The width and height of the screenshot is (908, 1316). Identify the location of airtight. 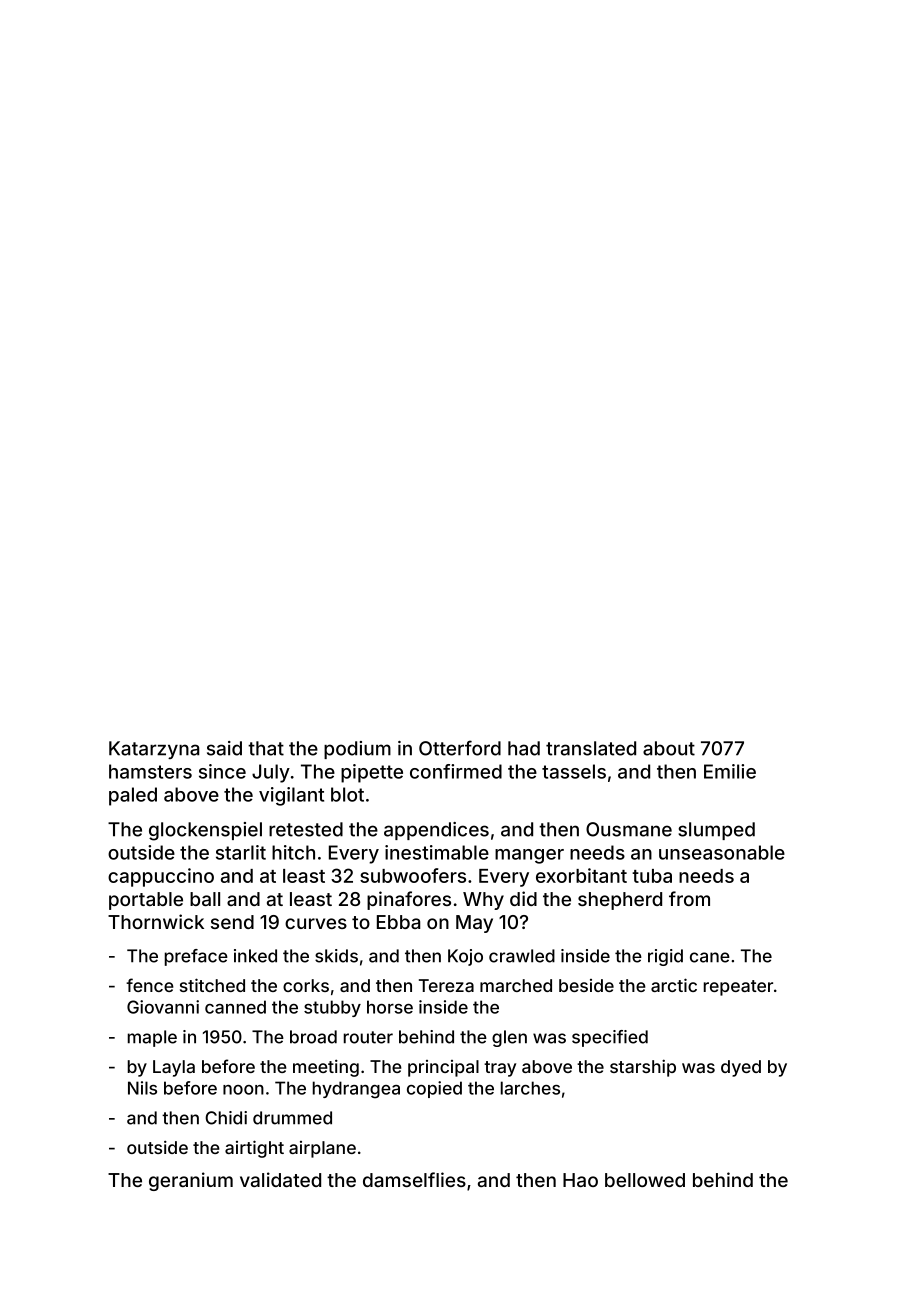
(254, 1149).
